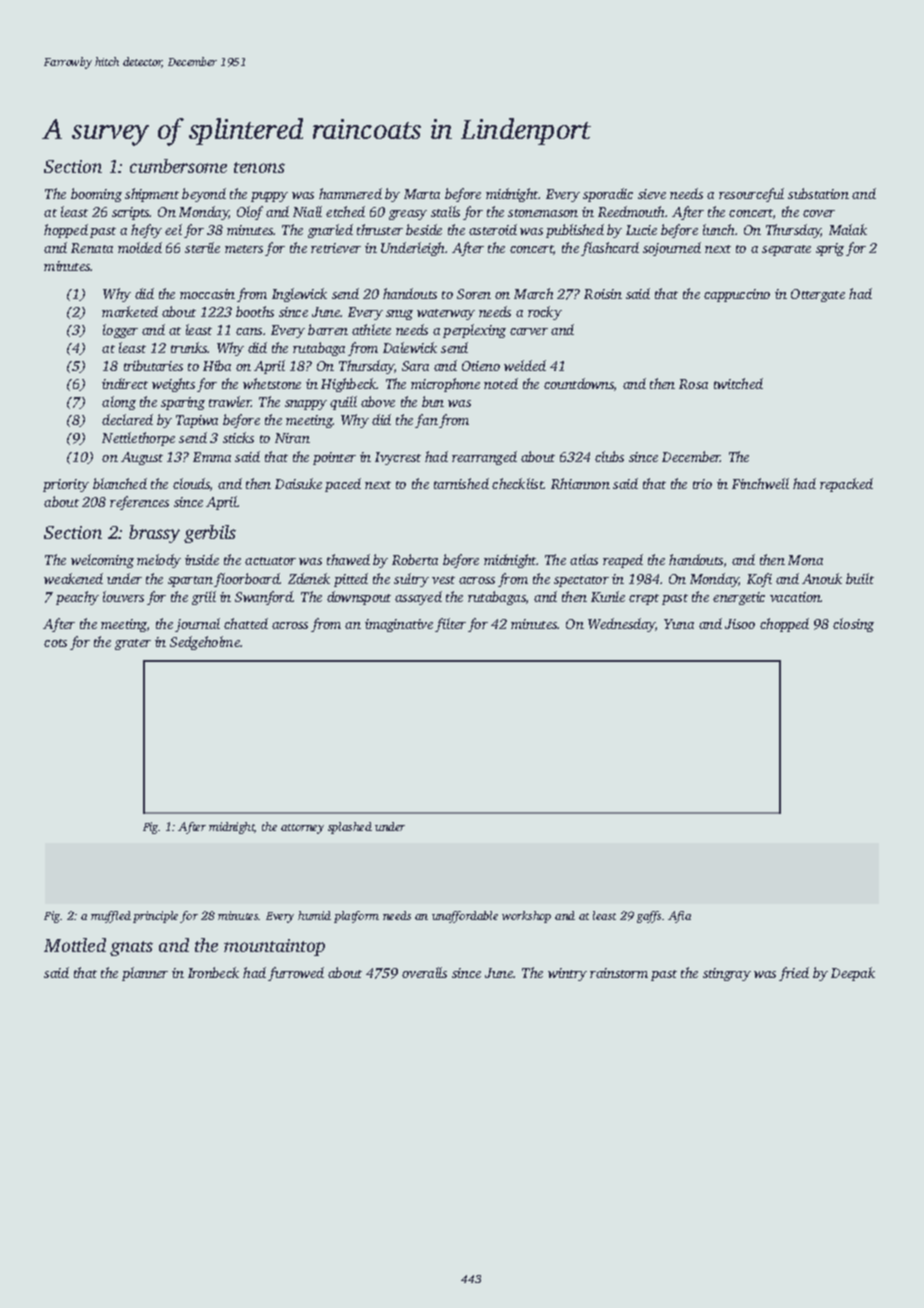 The image size is (924, 1308). I want to click on splashed, so click(350, 828).
